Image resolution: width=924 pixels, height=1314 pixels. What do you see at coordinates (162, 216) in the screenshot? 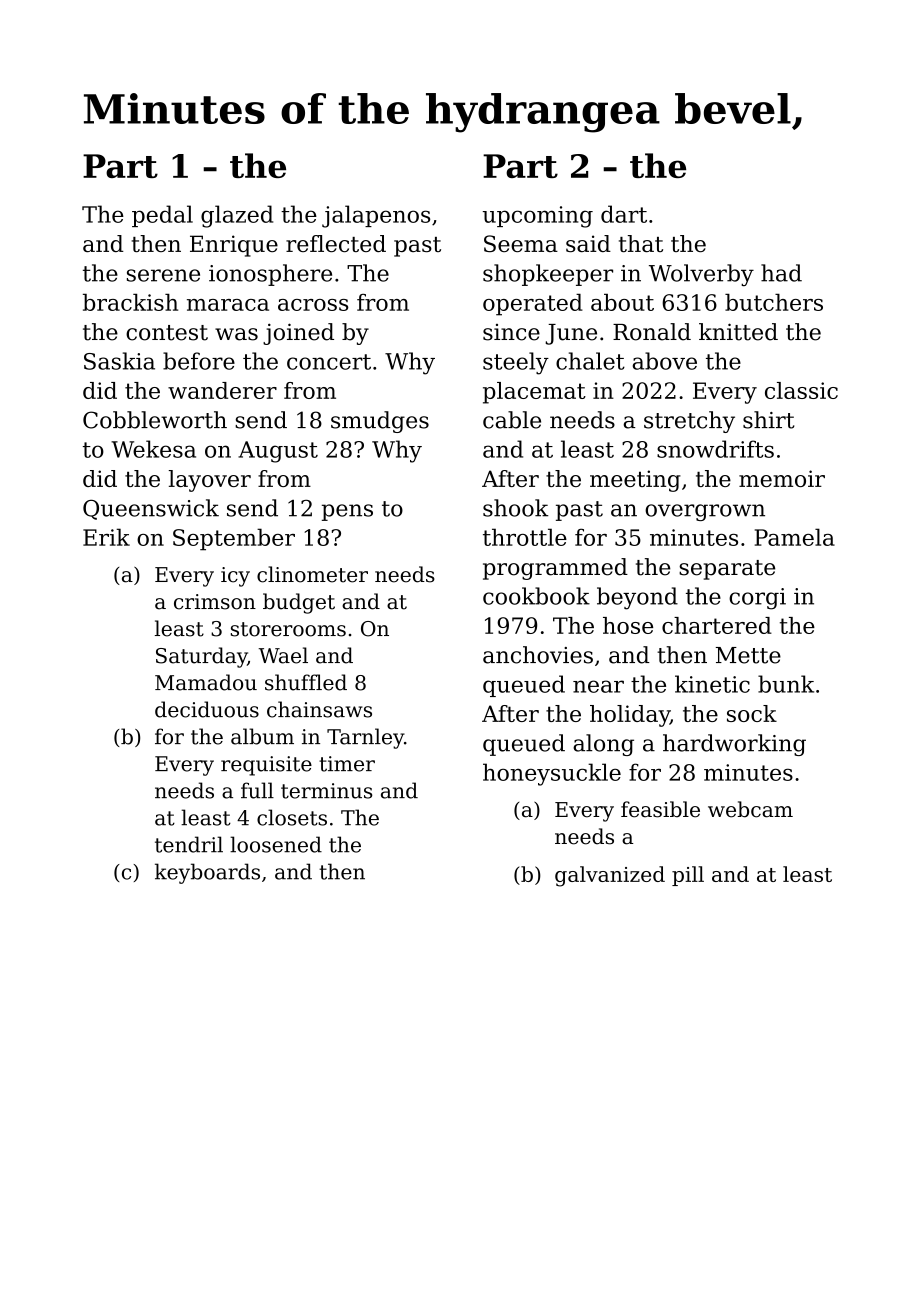
I see `pedal` at bounding box center [162, 216].
